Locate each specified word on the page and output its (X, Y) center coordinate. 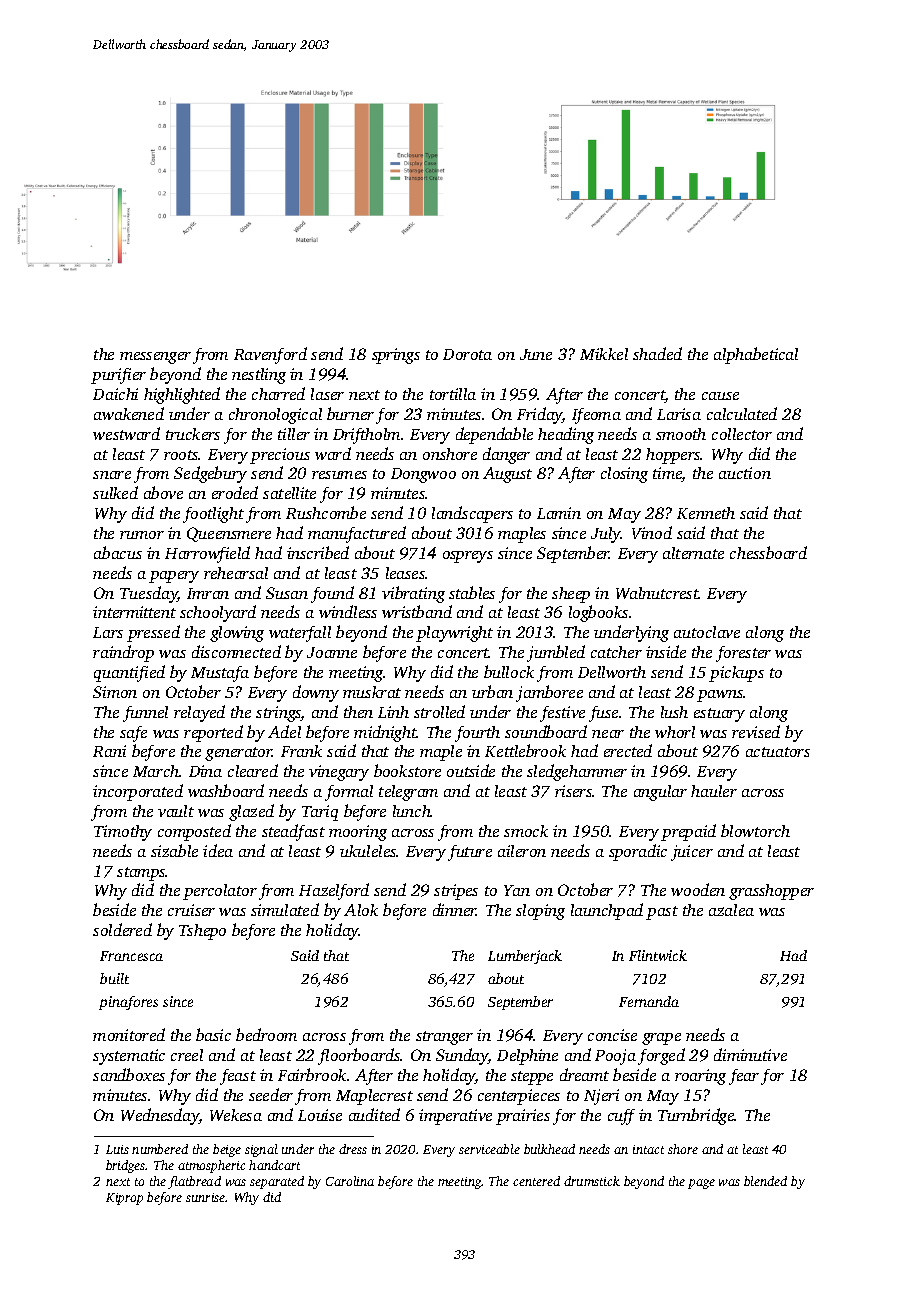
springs (396, 356)
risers (573, 791)
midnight (385, 733)
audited (374, 1114)
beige (227, 1150)
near (608, 734)
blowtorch (755, 830)
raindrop (123, 653)
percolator (220, 892)
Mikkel (604, 354)
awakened (129, 413)
